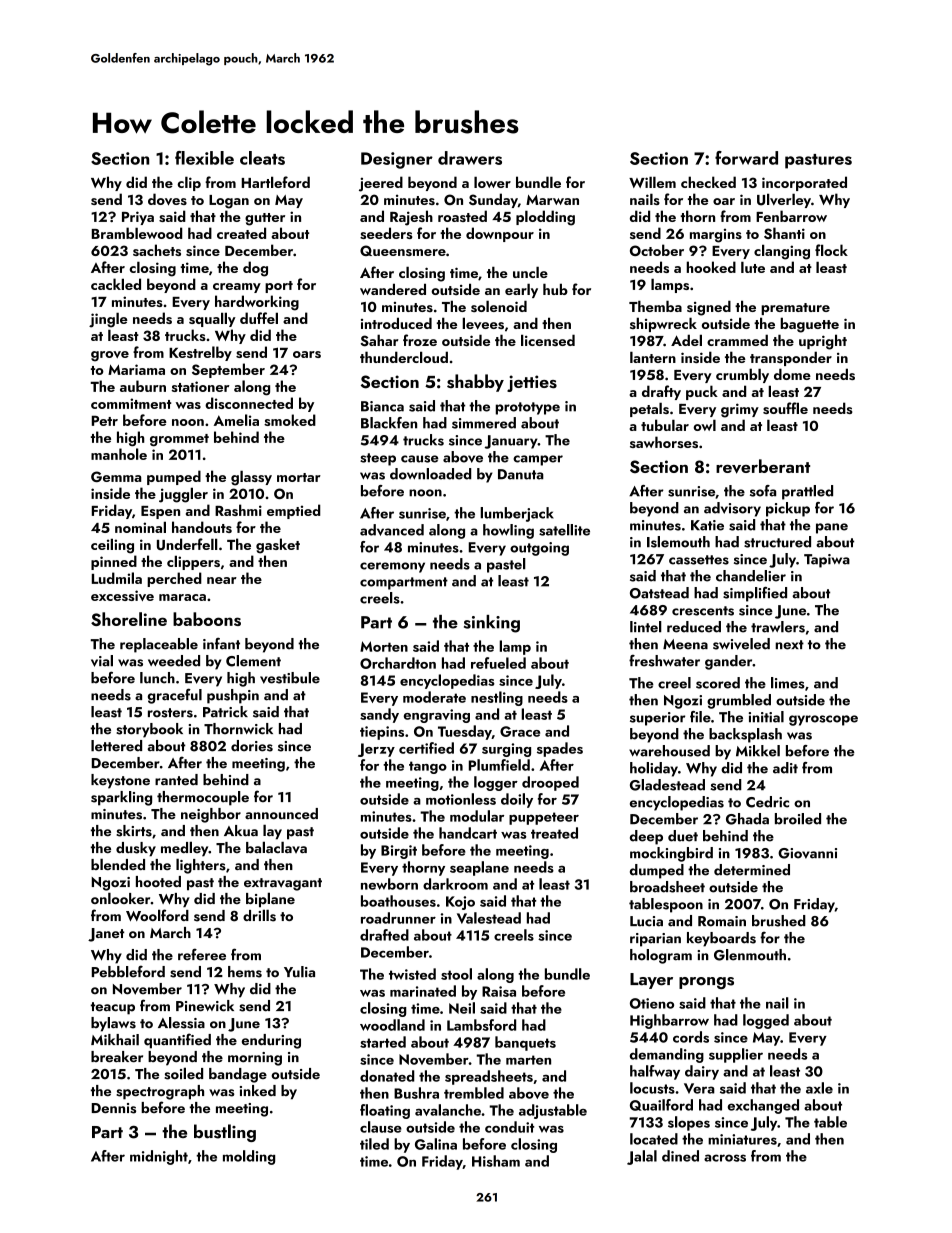 This screenshot has width=952, height=1233. I want to click on Giovanni, so click(807, 853).
